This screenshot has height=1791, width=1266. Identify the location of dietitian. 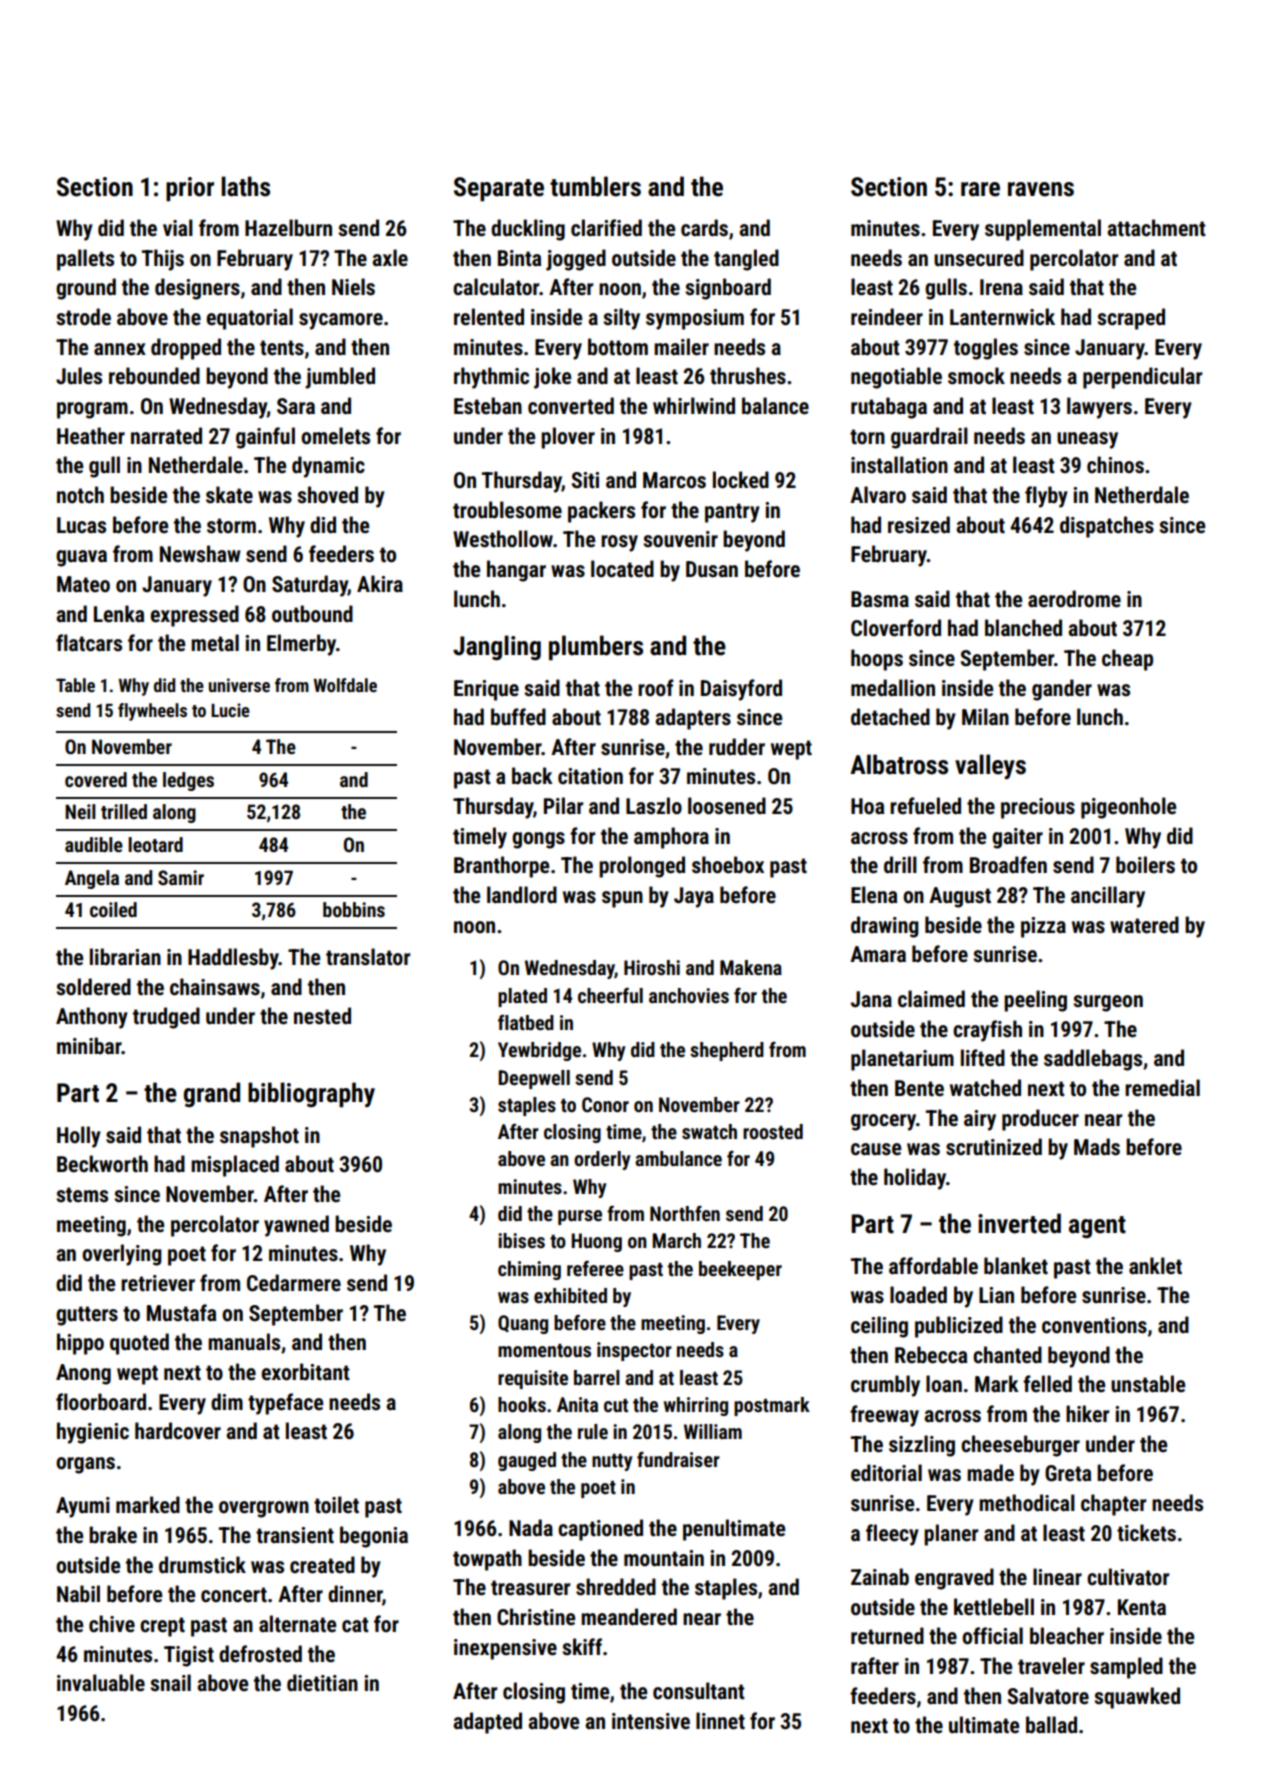
(322, 1683).
